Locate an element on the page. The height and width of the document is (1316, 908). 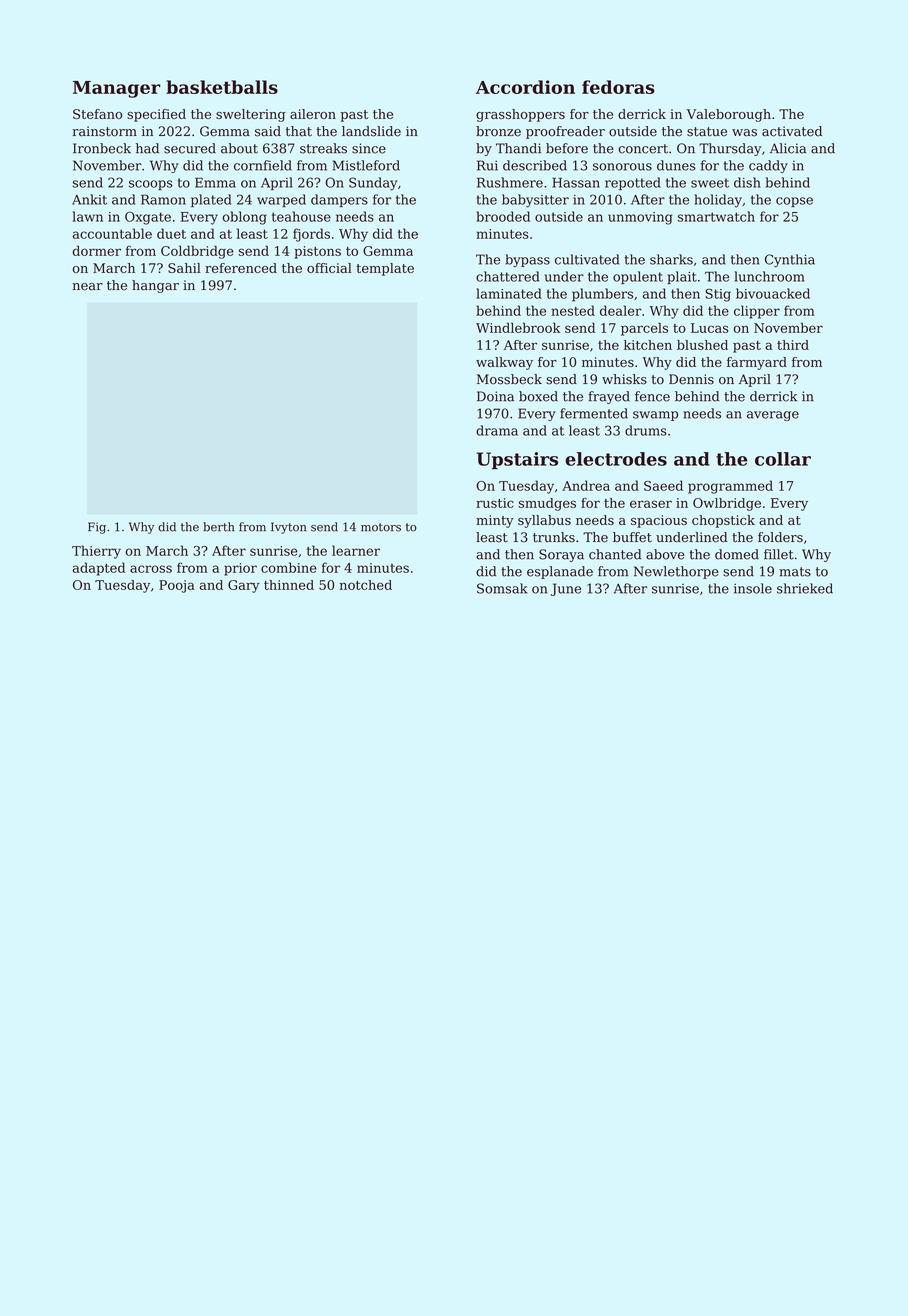
third is located at coordinates (793, 345).
